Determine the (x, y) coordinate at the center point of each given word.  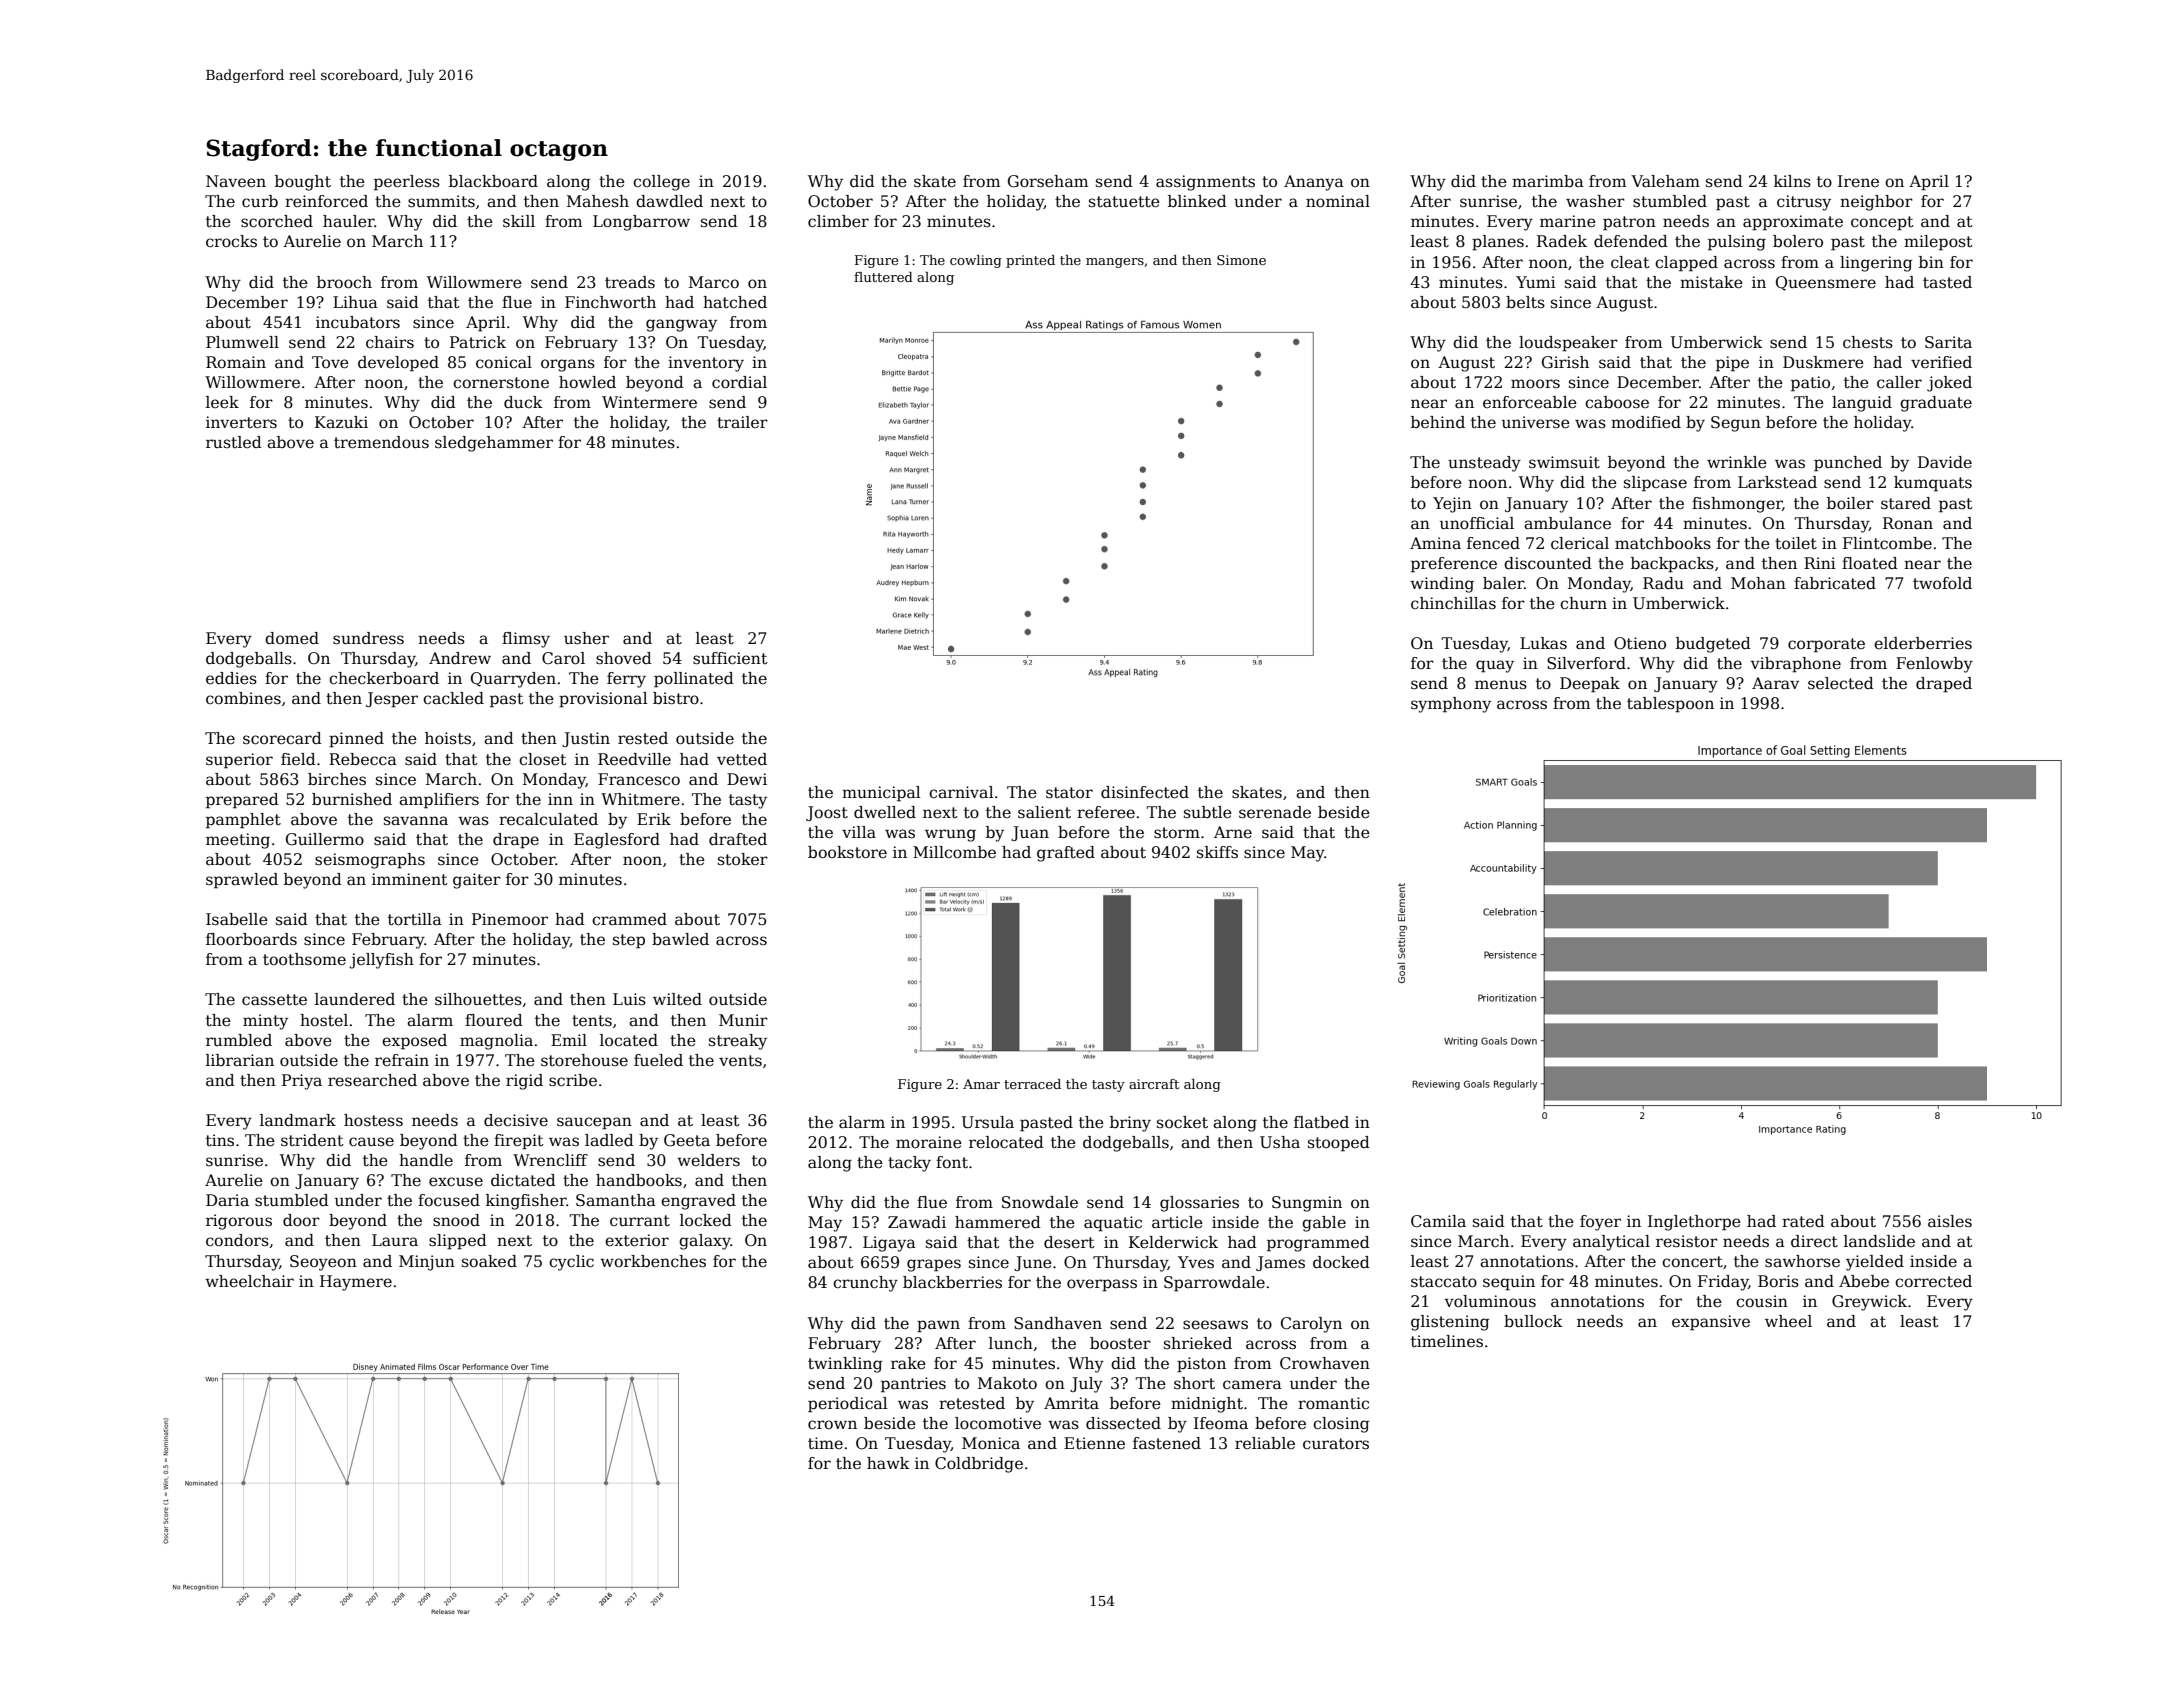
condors (237, 1240)
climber (838, 221)
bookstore (847, 852)
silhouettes (478, 999)
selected (1841, 683)
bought (303, 183)
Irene (1858, 181)
